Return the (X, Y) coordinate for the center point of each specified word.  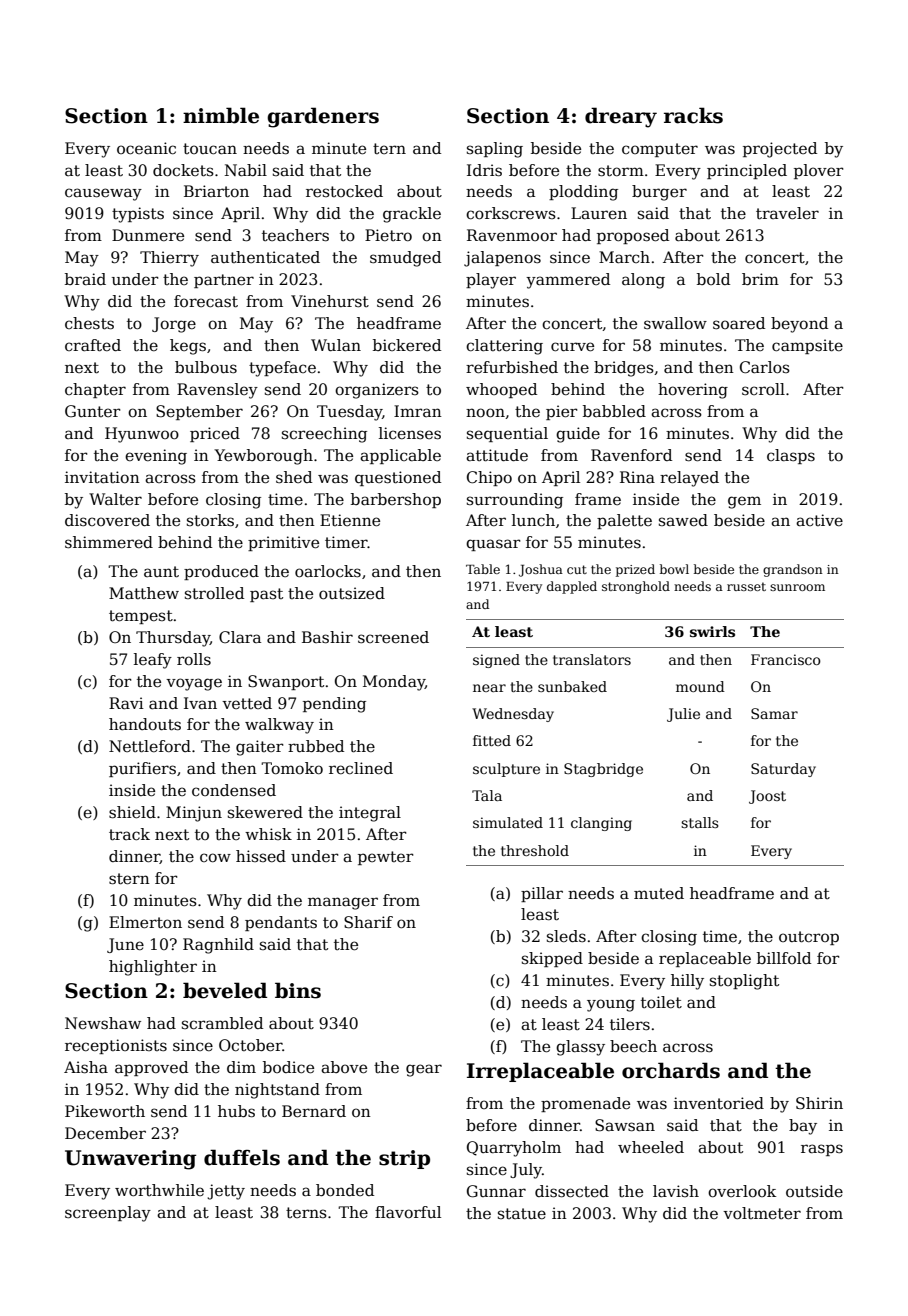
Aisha (86, 1067)
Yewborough (263, 457)
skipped (552, 959)
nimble (221, 115)
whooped (501, 390)
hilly (687, 982)
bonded (345, 1190)
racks (693, 115)
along (643, 281)
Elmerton (145, 922)
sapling (495, 150)
